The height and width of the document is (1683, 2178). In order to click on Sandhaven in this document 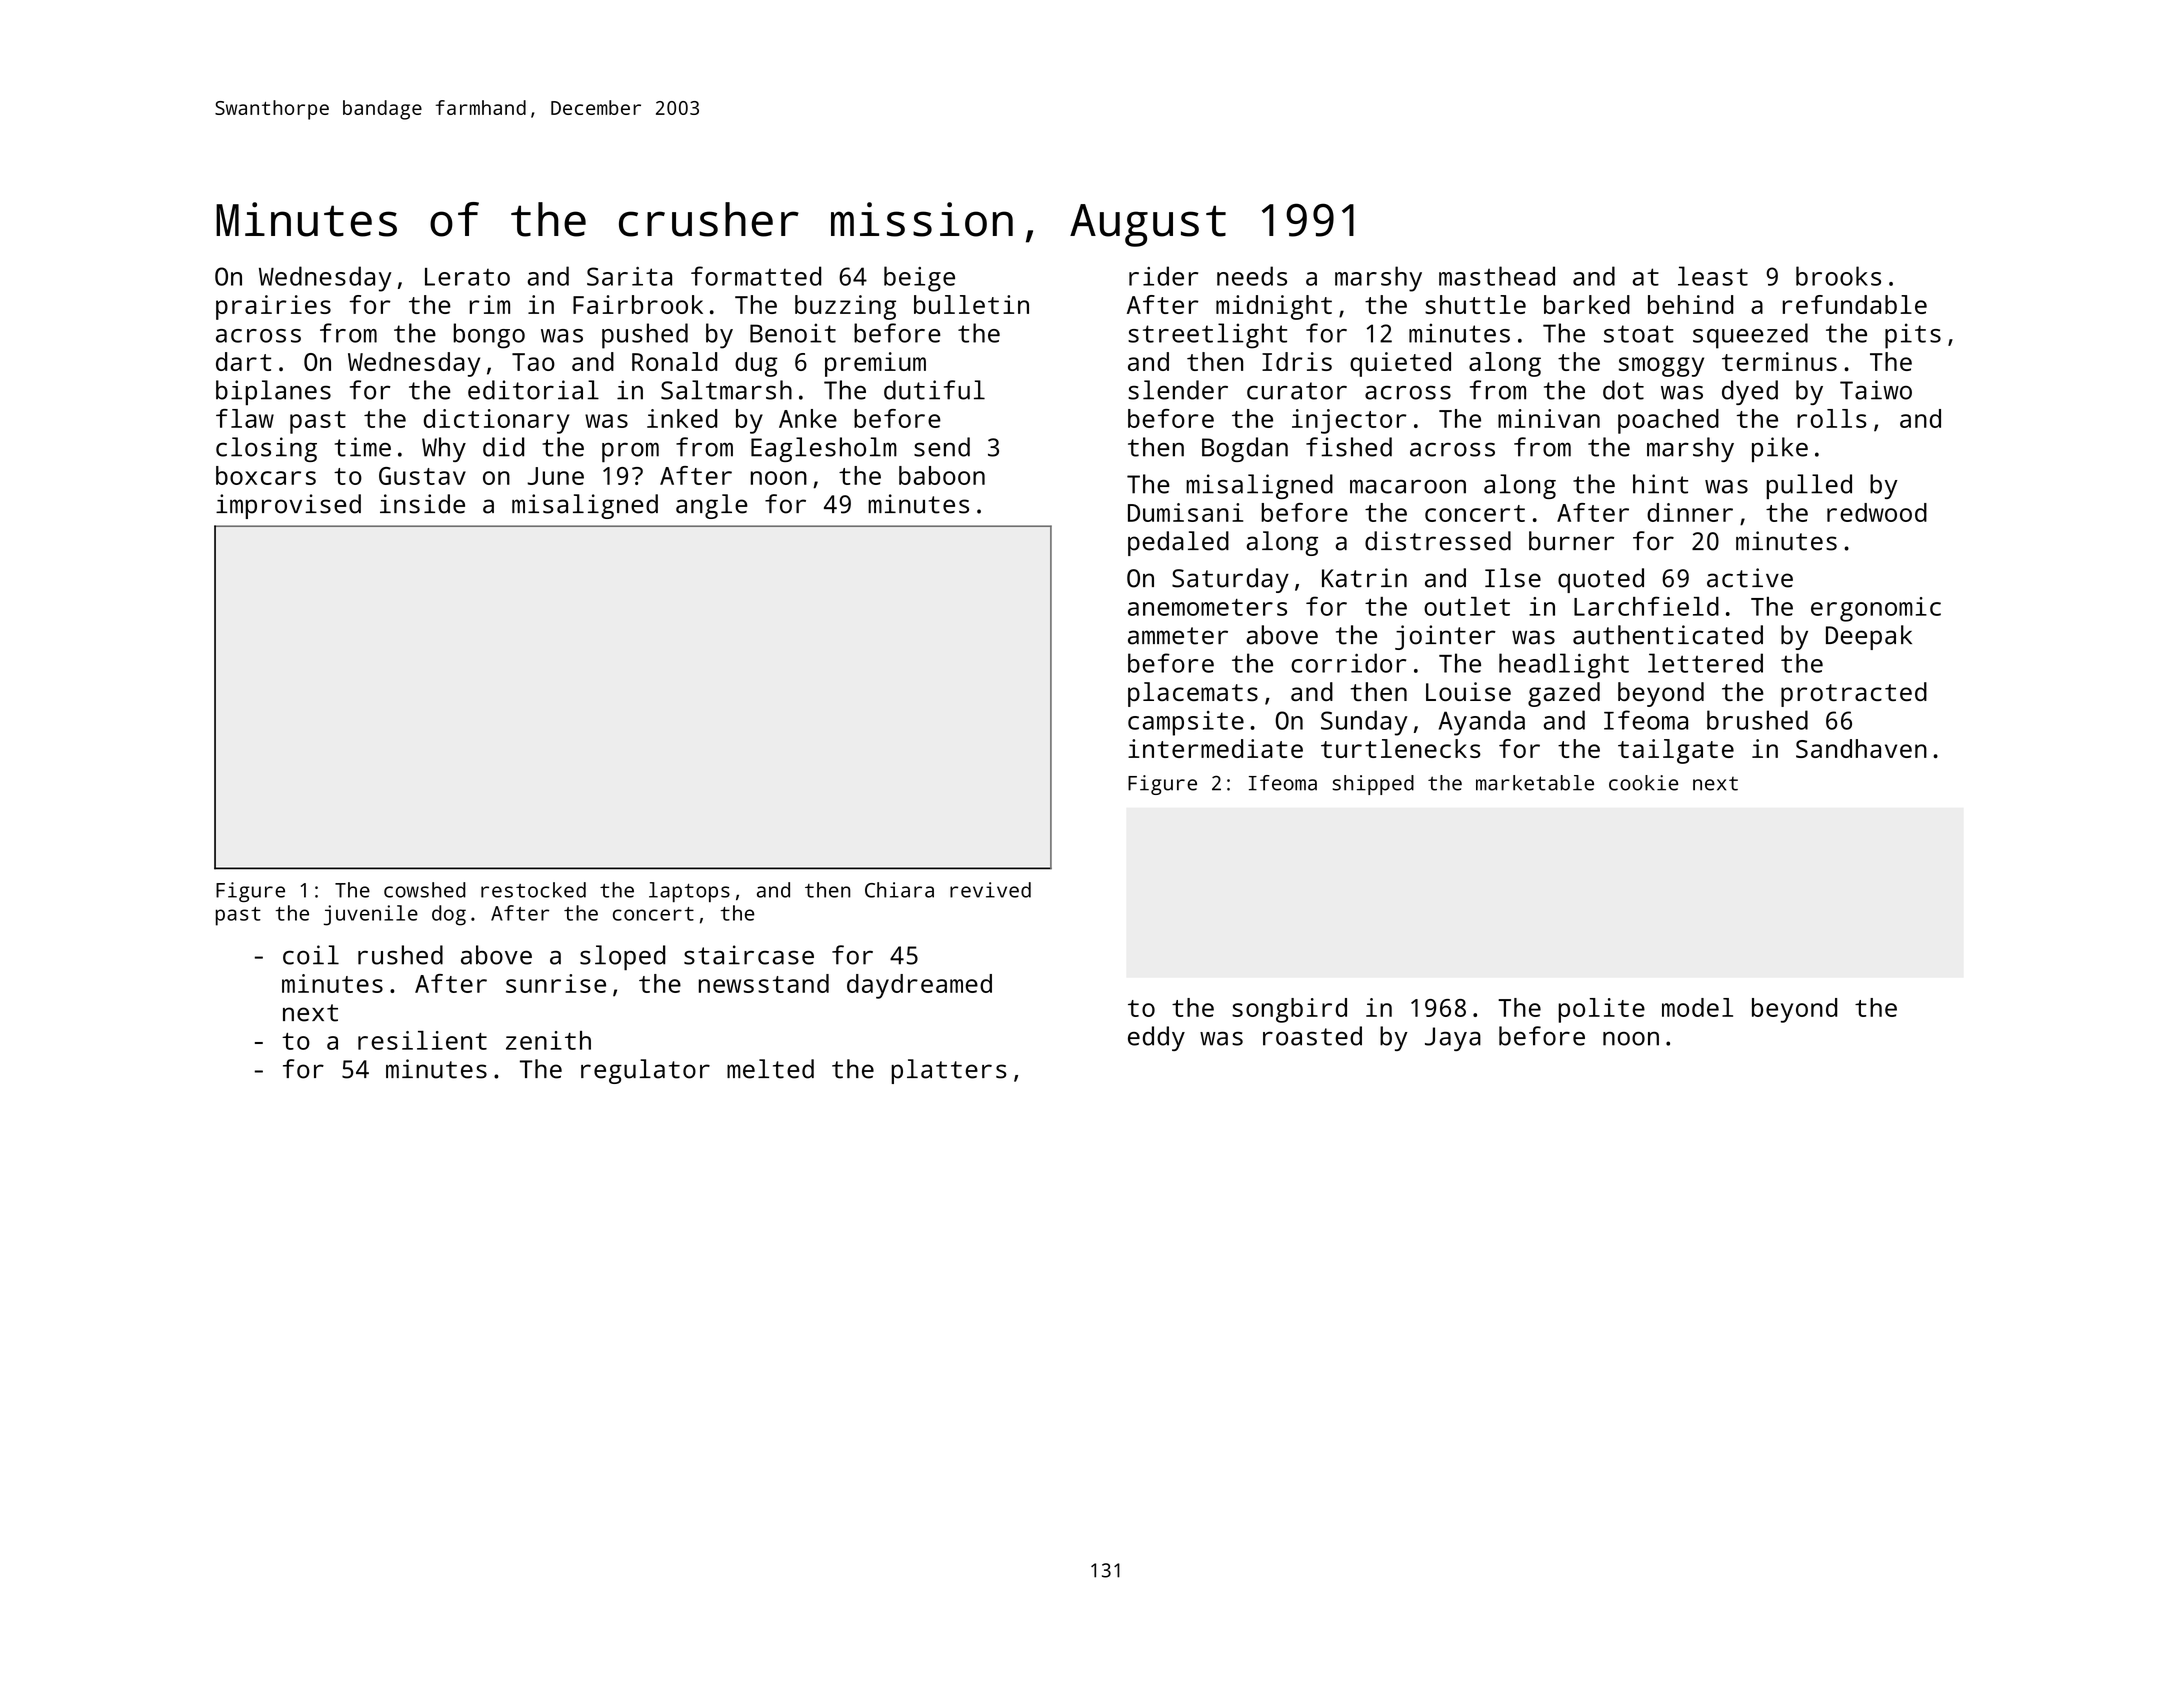, I will do `click(1861, 748)`.
